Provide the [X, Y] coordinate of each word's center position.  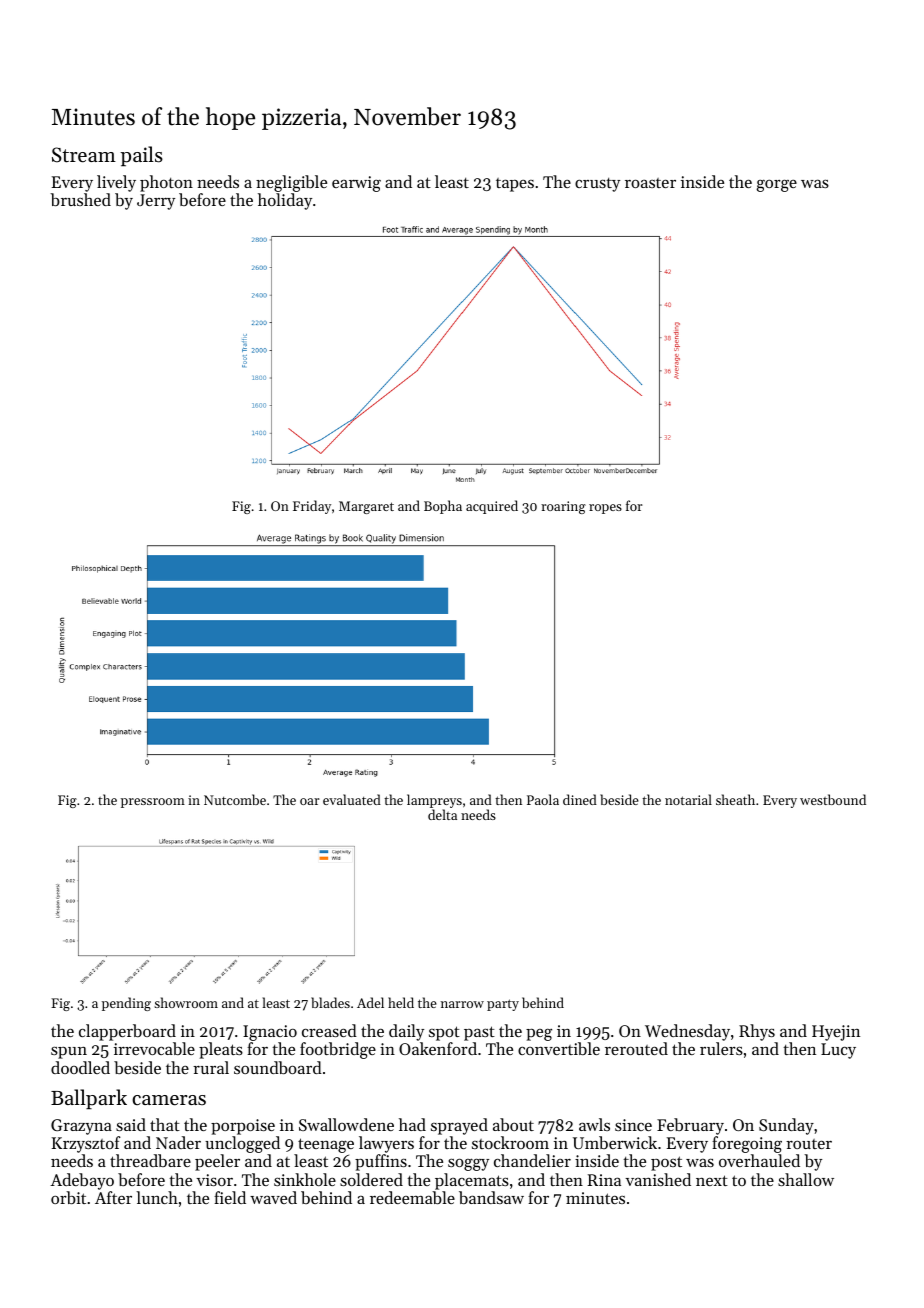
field [230, 1197]
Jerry [156, 202]
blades [330, 1002]
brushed [80, 199]
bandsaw [491, 1197]
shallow [806, 1179]
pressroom [153, 803]
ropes [605, 509]
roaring [563, 507]
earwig [356, 184]
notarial [688, 799]
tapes [515, 185]
